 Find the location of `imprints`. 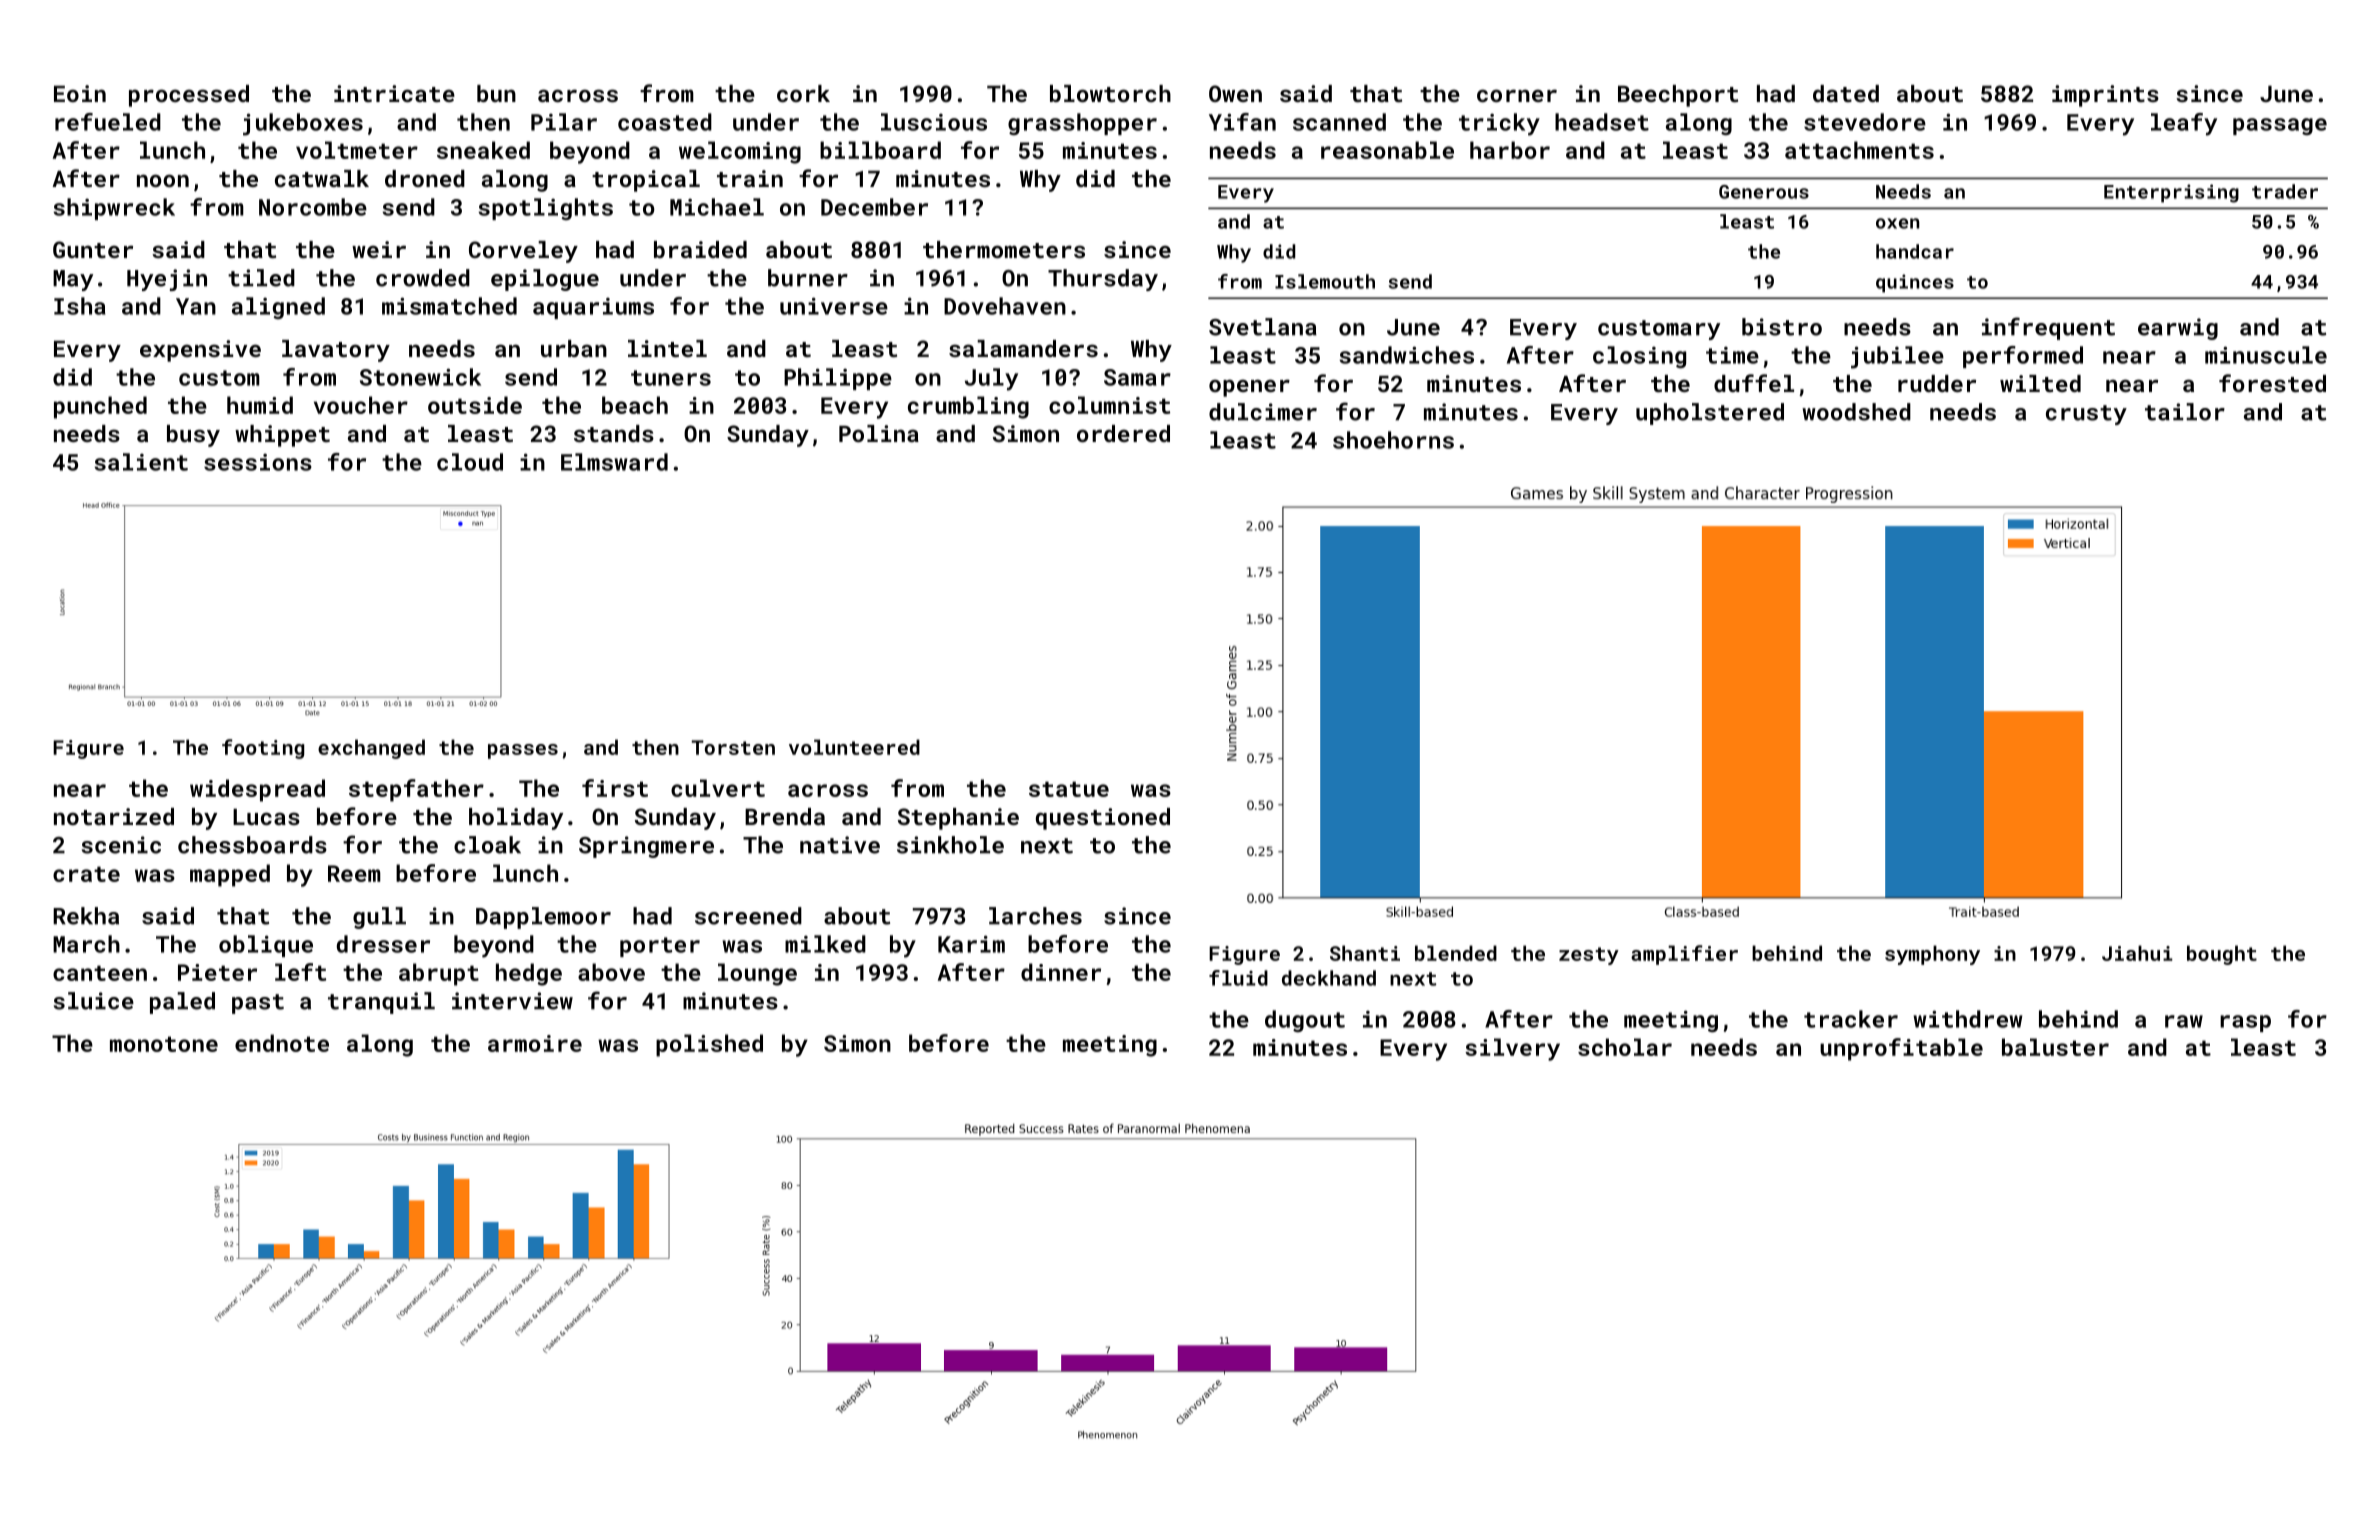

imprints is located at coordinates (2105, 96).
